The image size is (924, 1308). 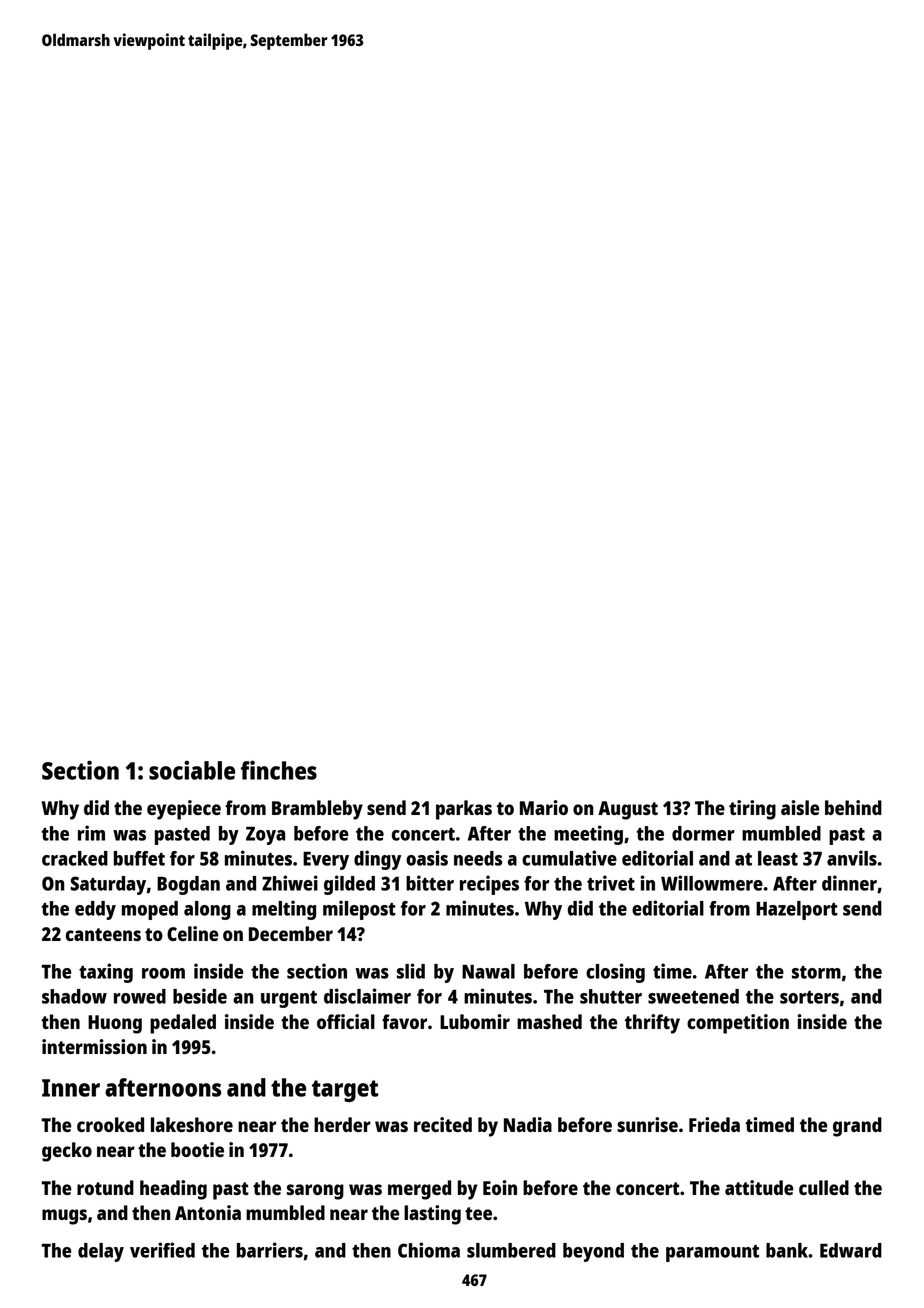 What do you see at coordinates (464, 810) in the image?
I see `parkas` at bounding box center [464, 810].
